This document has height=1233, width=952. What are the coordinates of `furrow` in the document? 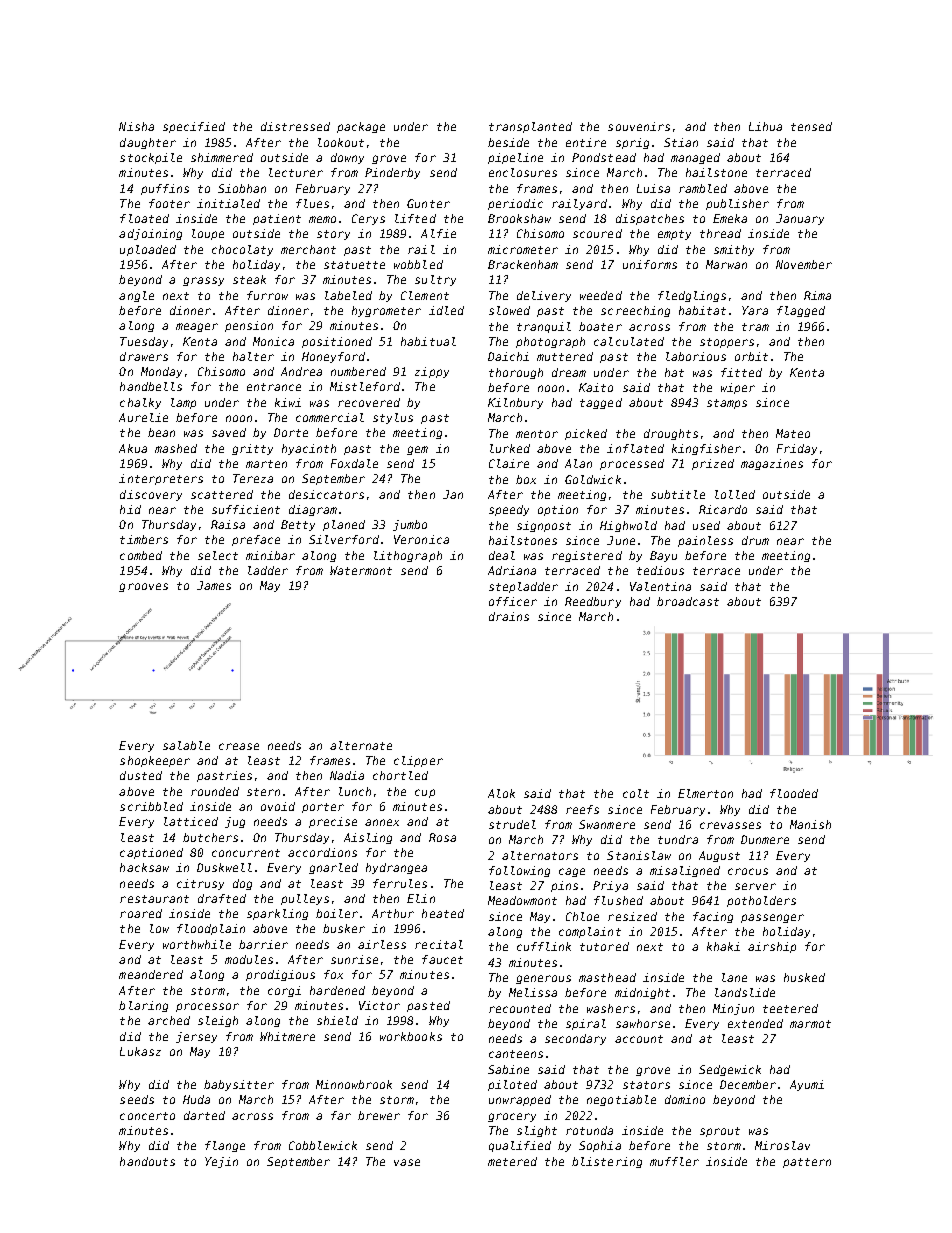 It's located at (267, 295).
